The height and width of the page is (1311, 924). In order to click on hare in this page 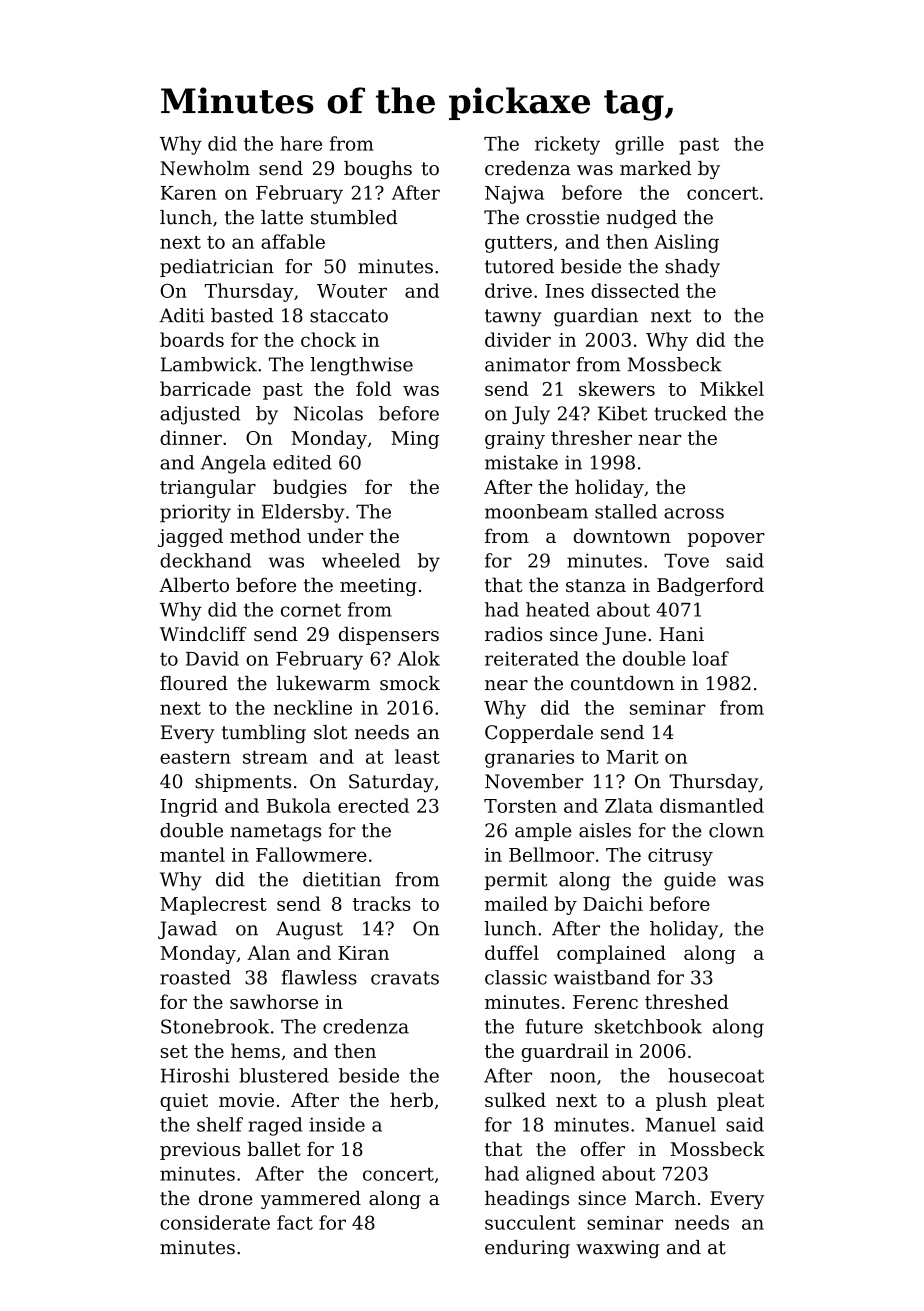, I will do `click(301, 143)`.
